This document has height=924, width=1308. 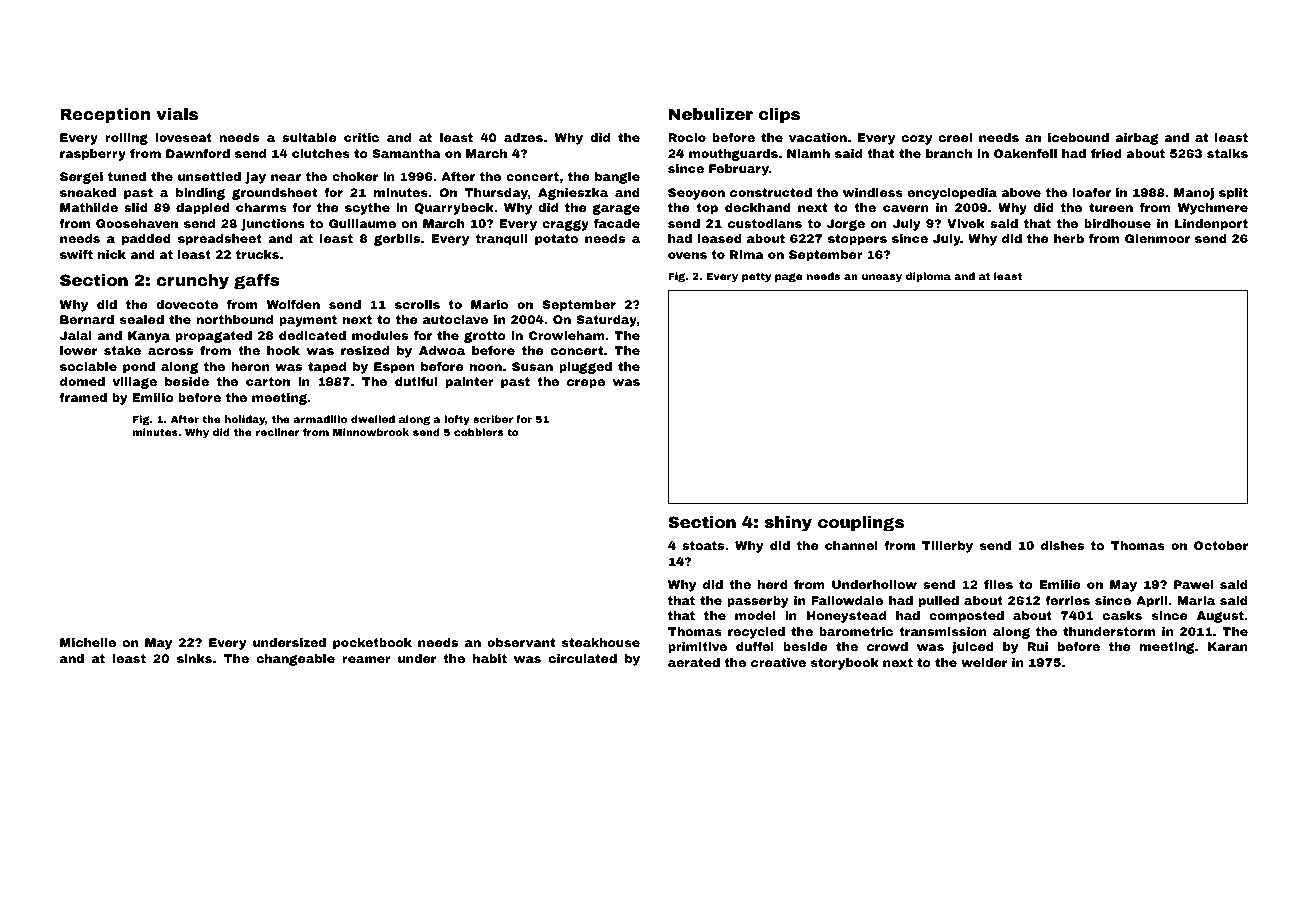 I want to click on recliner, so click(x=278, y=432).
